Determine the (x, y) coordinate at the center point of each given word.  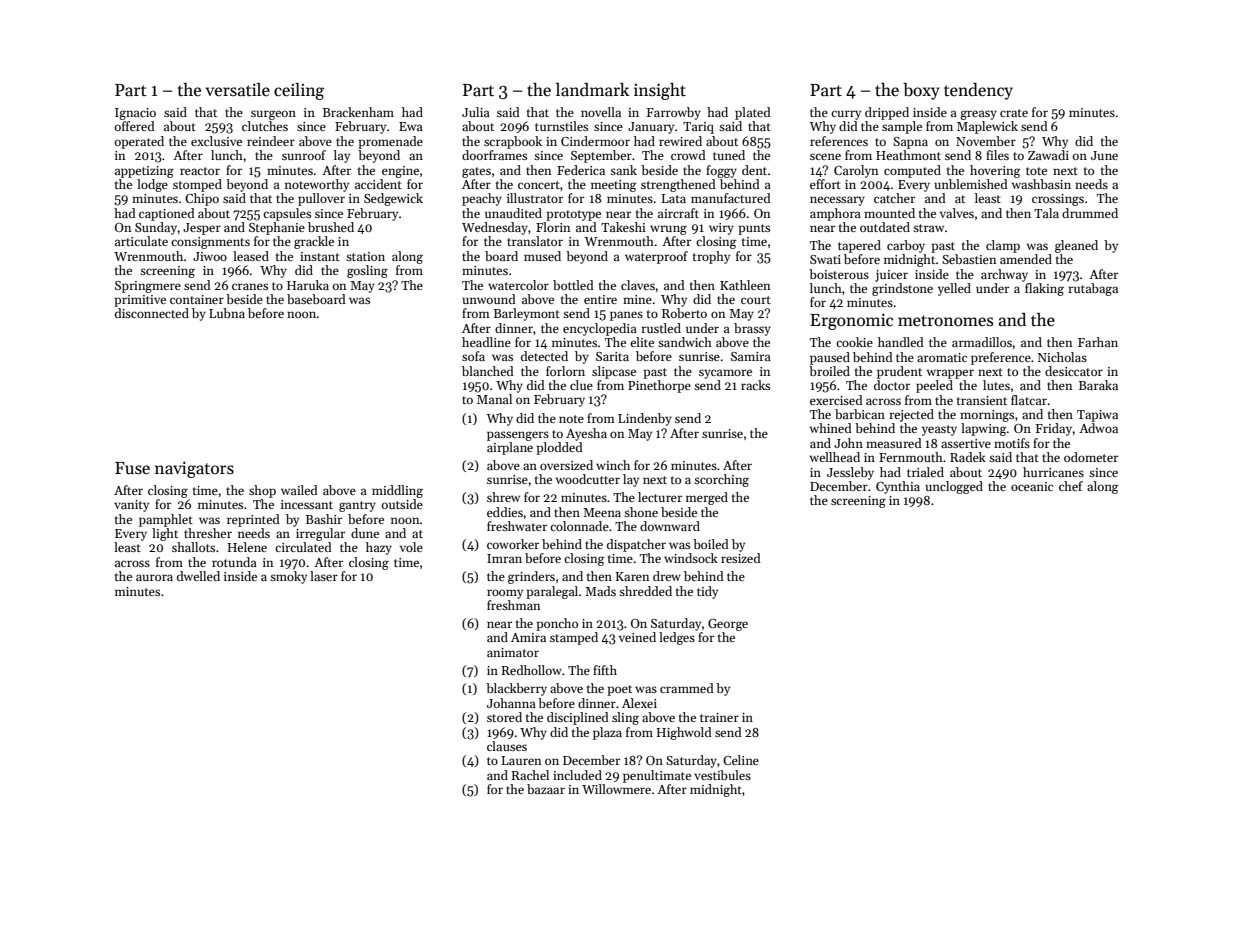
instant (320, 256)
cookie (854, 342)
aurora (154, 577)
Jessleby (850, 473)
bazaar (546, 789)
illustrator (535, 198)
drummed (1090, 213)
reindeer (271, 141)
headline (486, 342)
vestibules (722, 775)
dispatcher (636, 545)
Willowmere (616, 789)
